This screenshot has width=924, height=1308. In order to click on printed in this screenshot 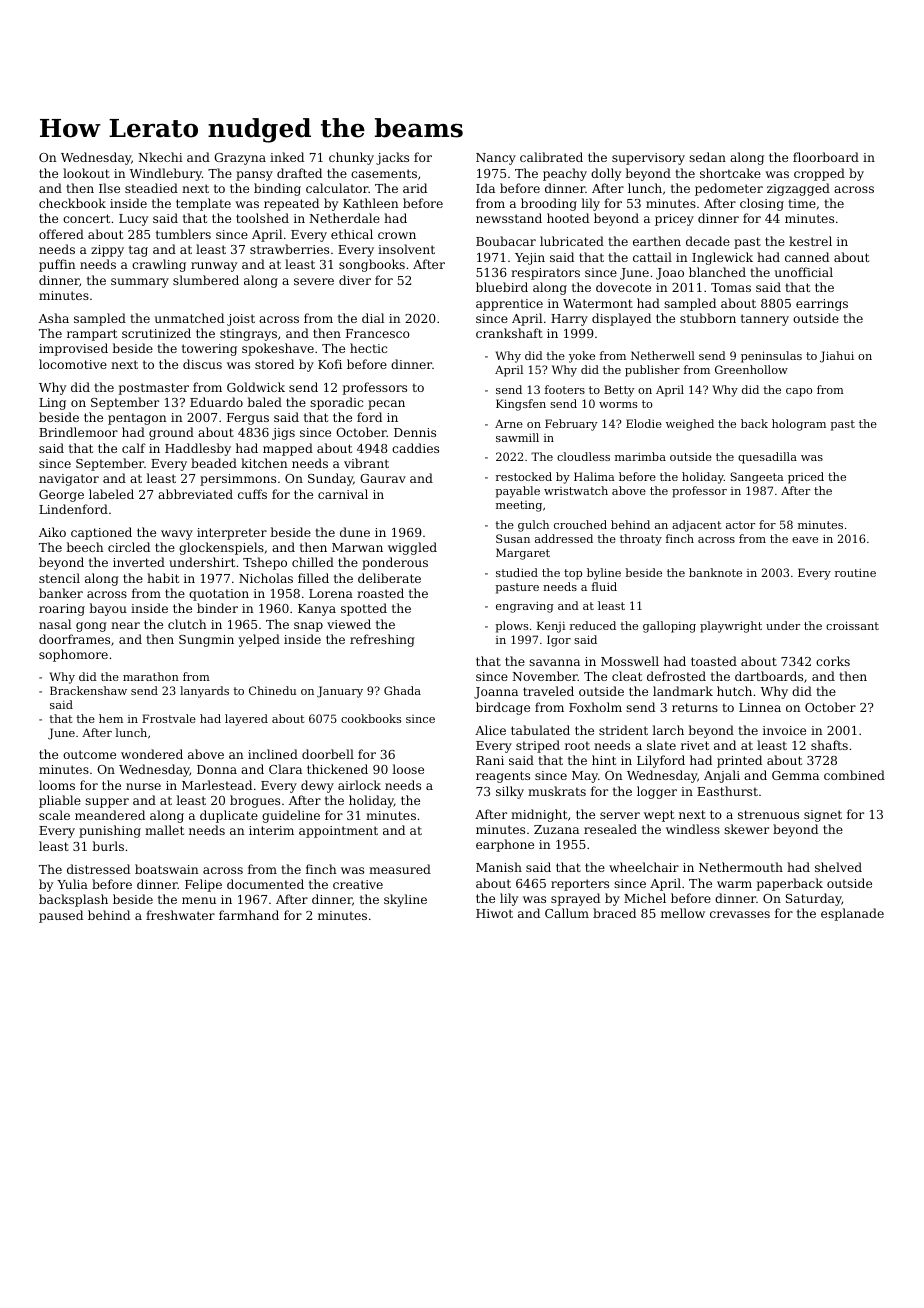, I will do `click(739, 761)`.
